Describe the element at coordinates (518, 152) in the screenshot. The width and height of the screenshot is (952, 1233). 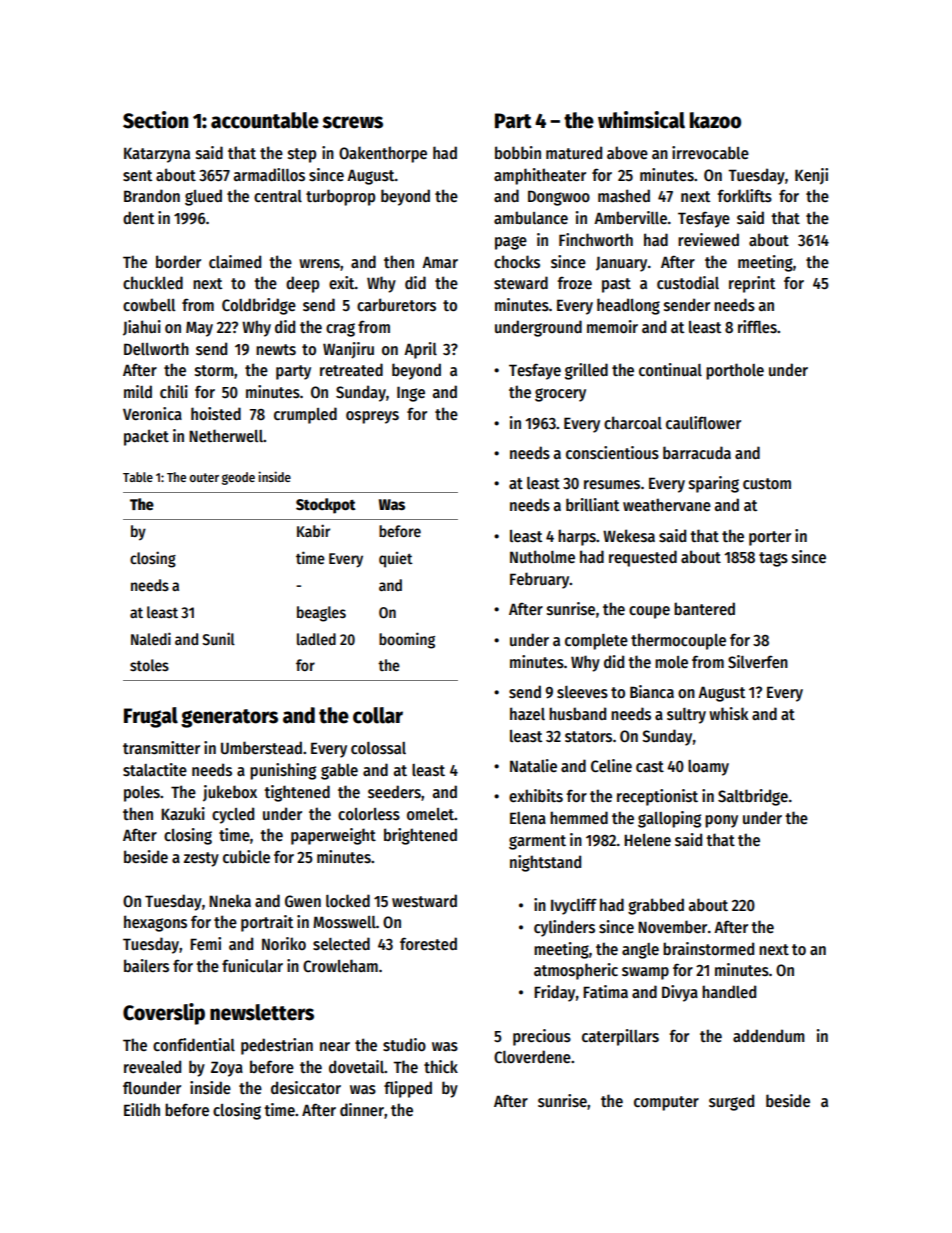
I see `bobbin` at that location.
